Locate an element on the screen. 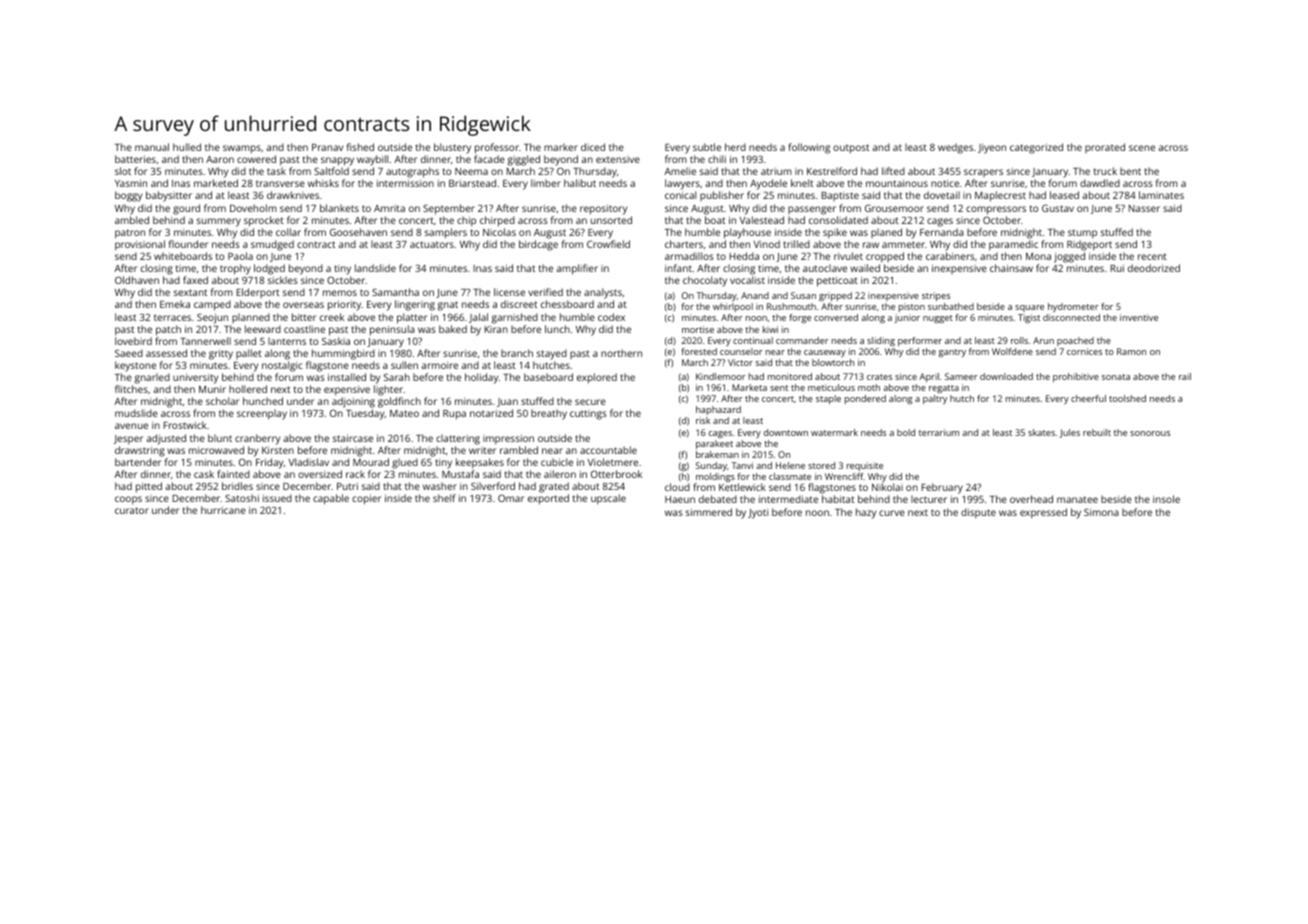  Pranav is located at coordinates (327, 147).
